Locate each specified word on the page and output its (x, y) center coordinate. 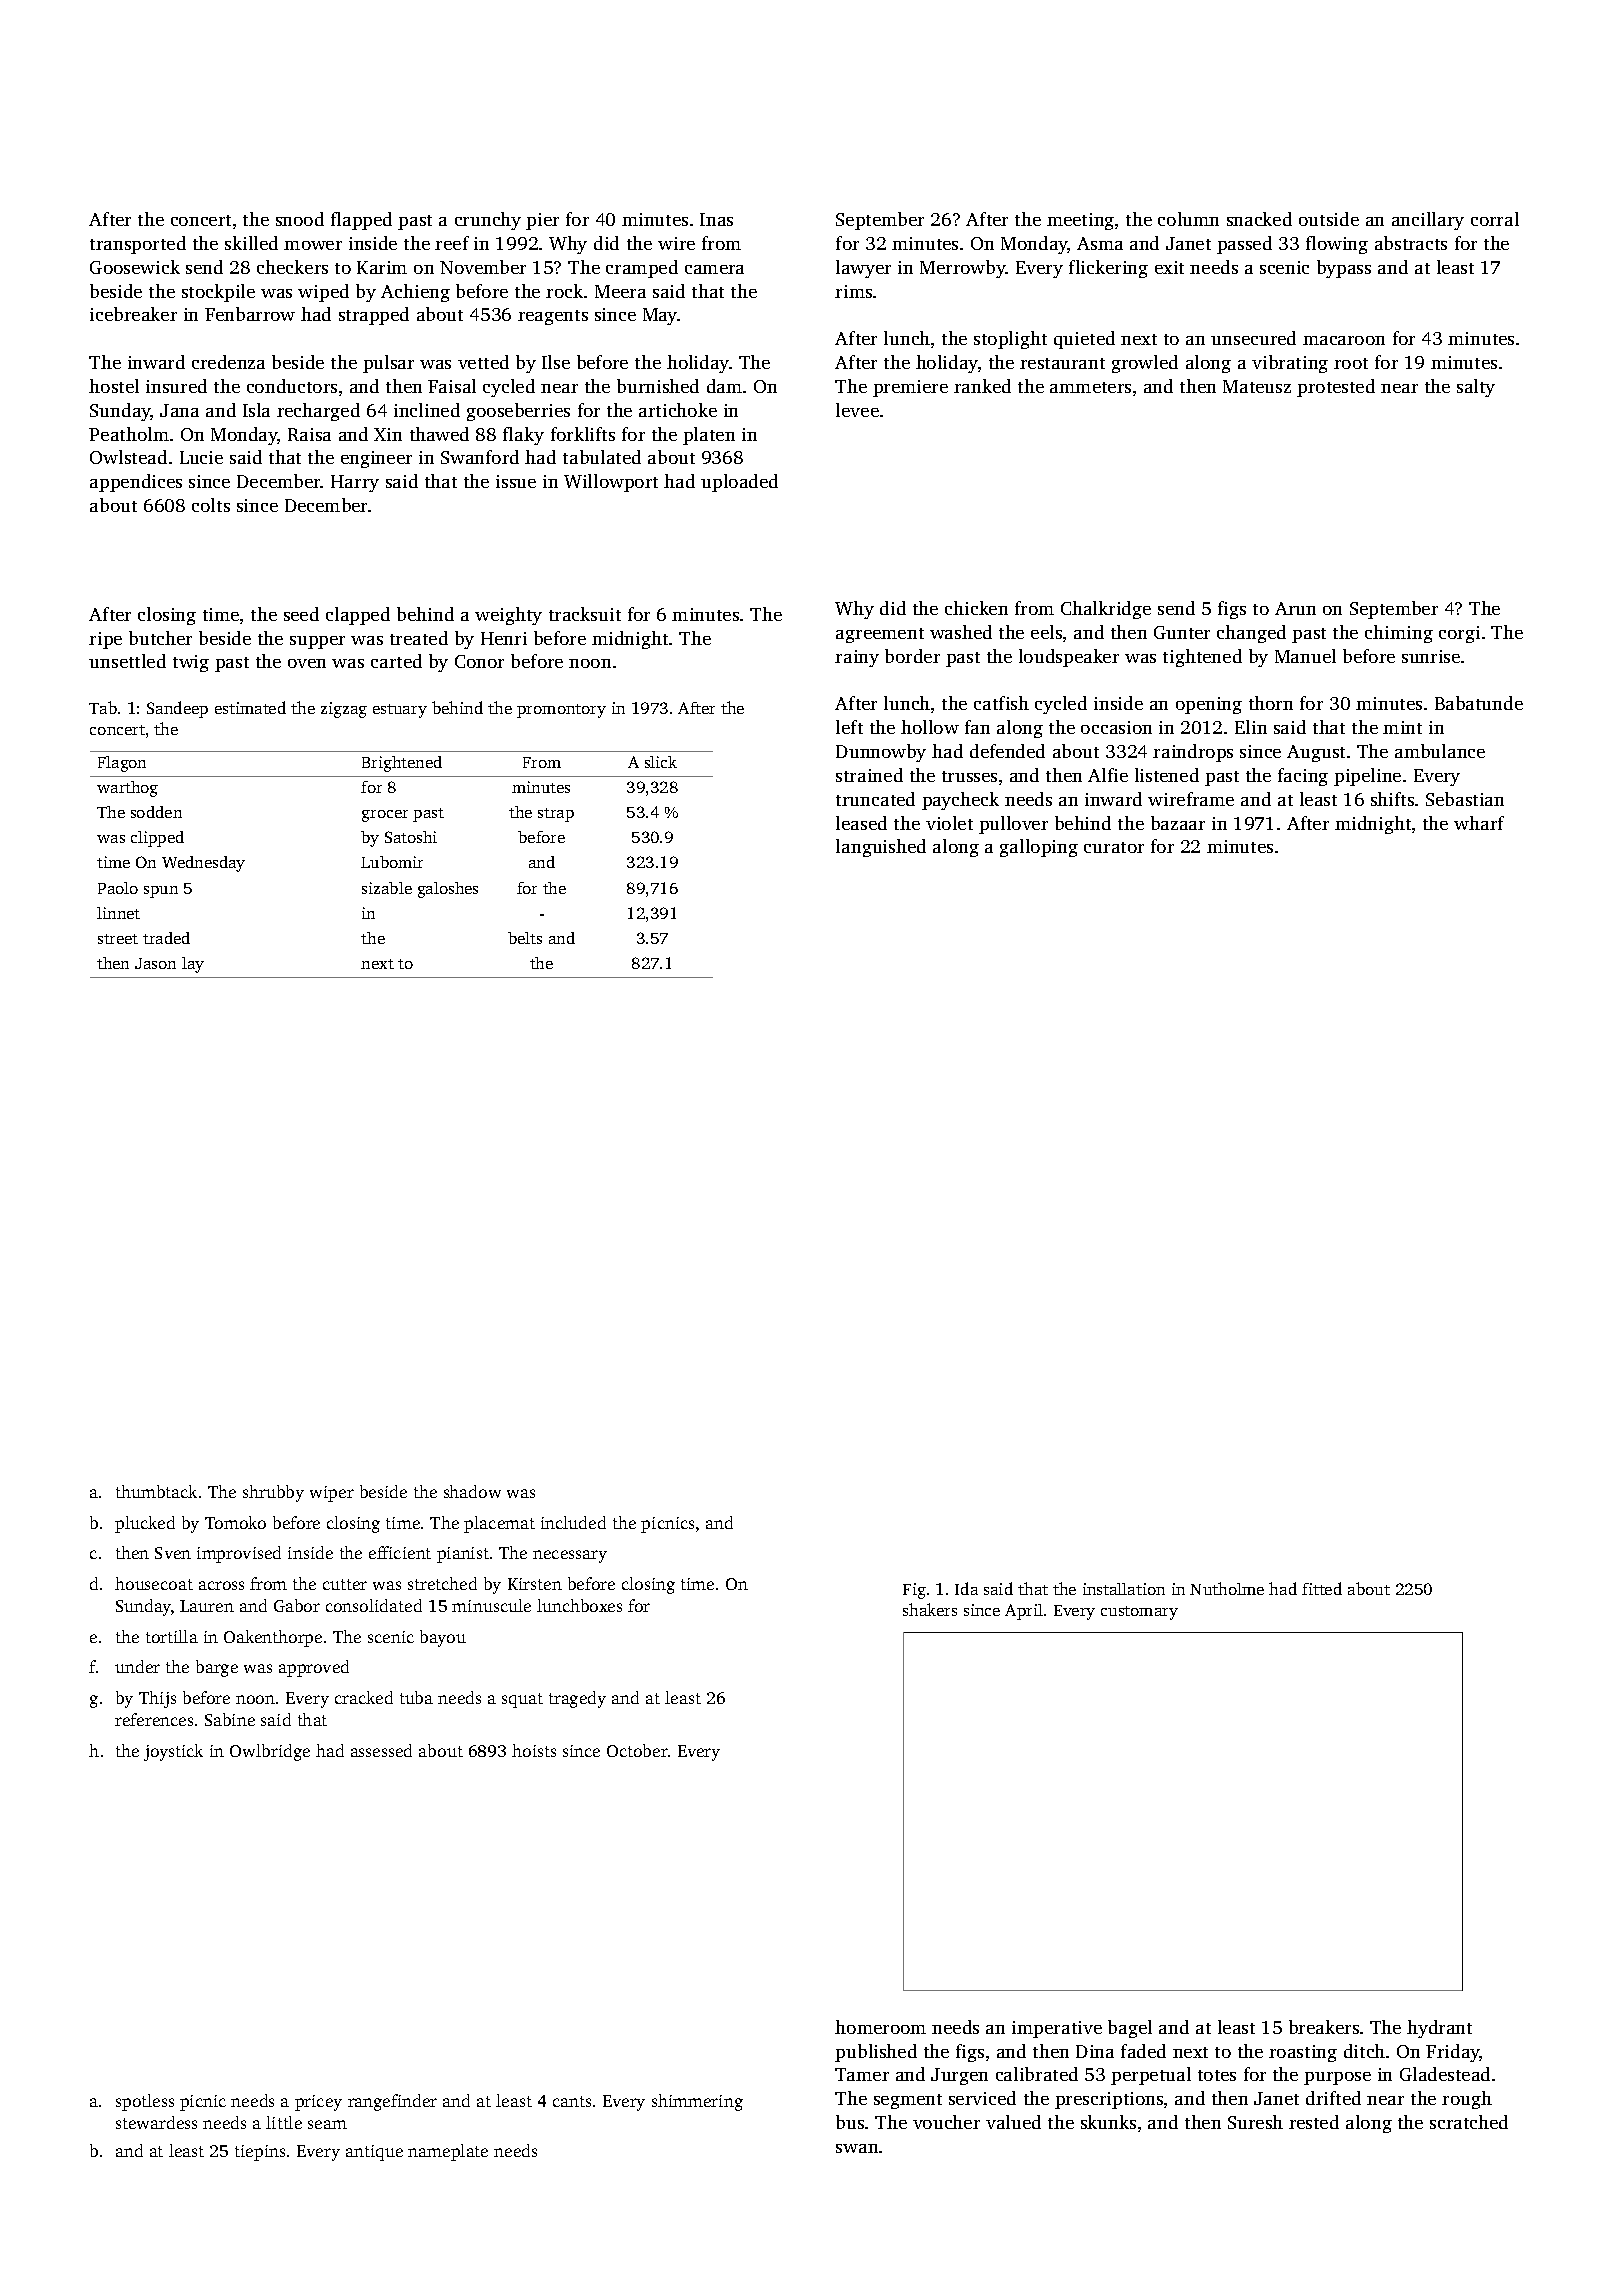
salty (1476, 388)
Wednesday (203, 864)
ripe (105, 640)
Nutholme (1227, 1588)
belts (525, 938)
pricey (318, 2103)
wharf (1479, 823)
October (637, 1750)
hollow (930, 727)
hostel (114, 386)
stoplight (1010, 340)
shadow (472, 1491)
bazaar (1178, 823)
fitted (1322, 1588)
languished (881, 848)
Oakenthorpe (273, 1638)
